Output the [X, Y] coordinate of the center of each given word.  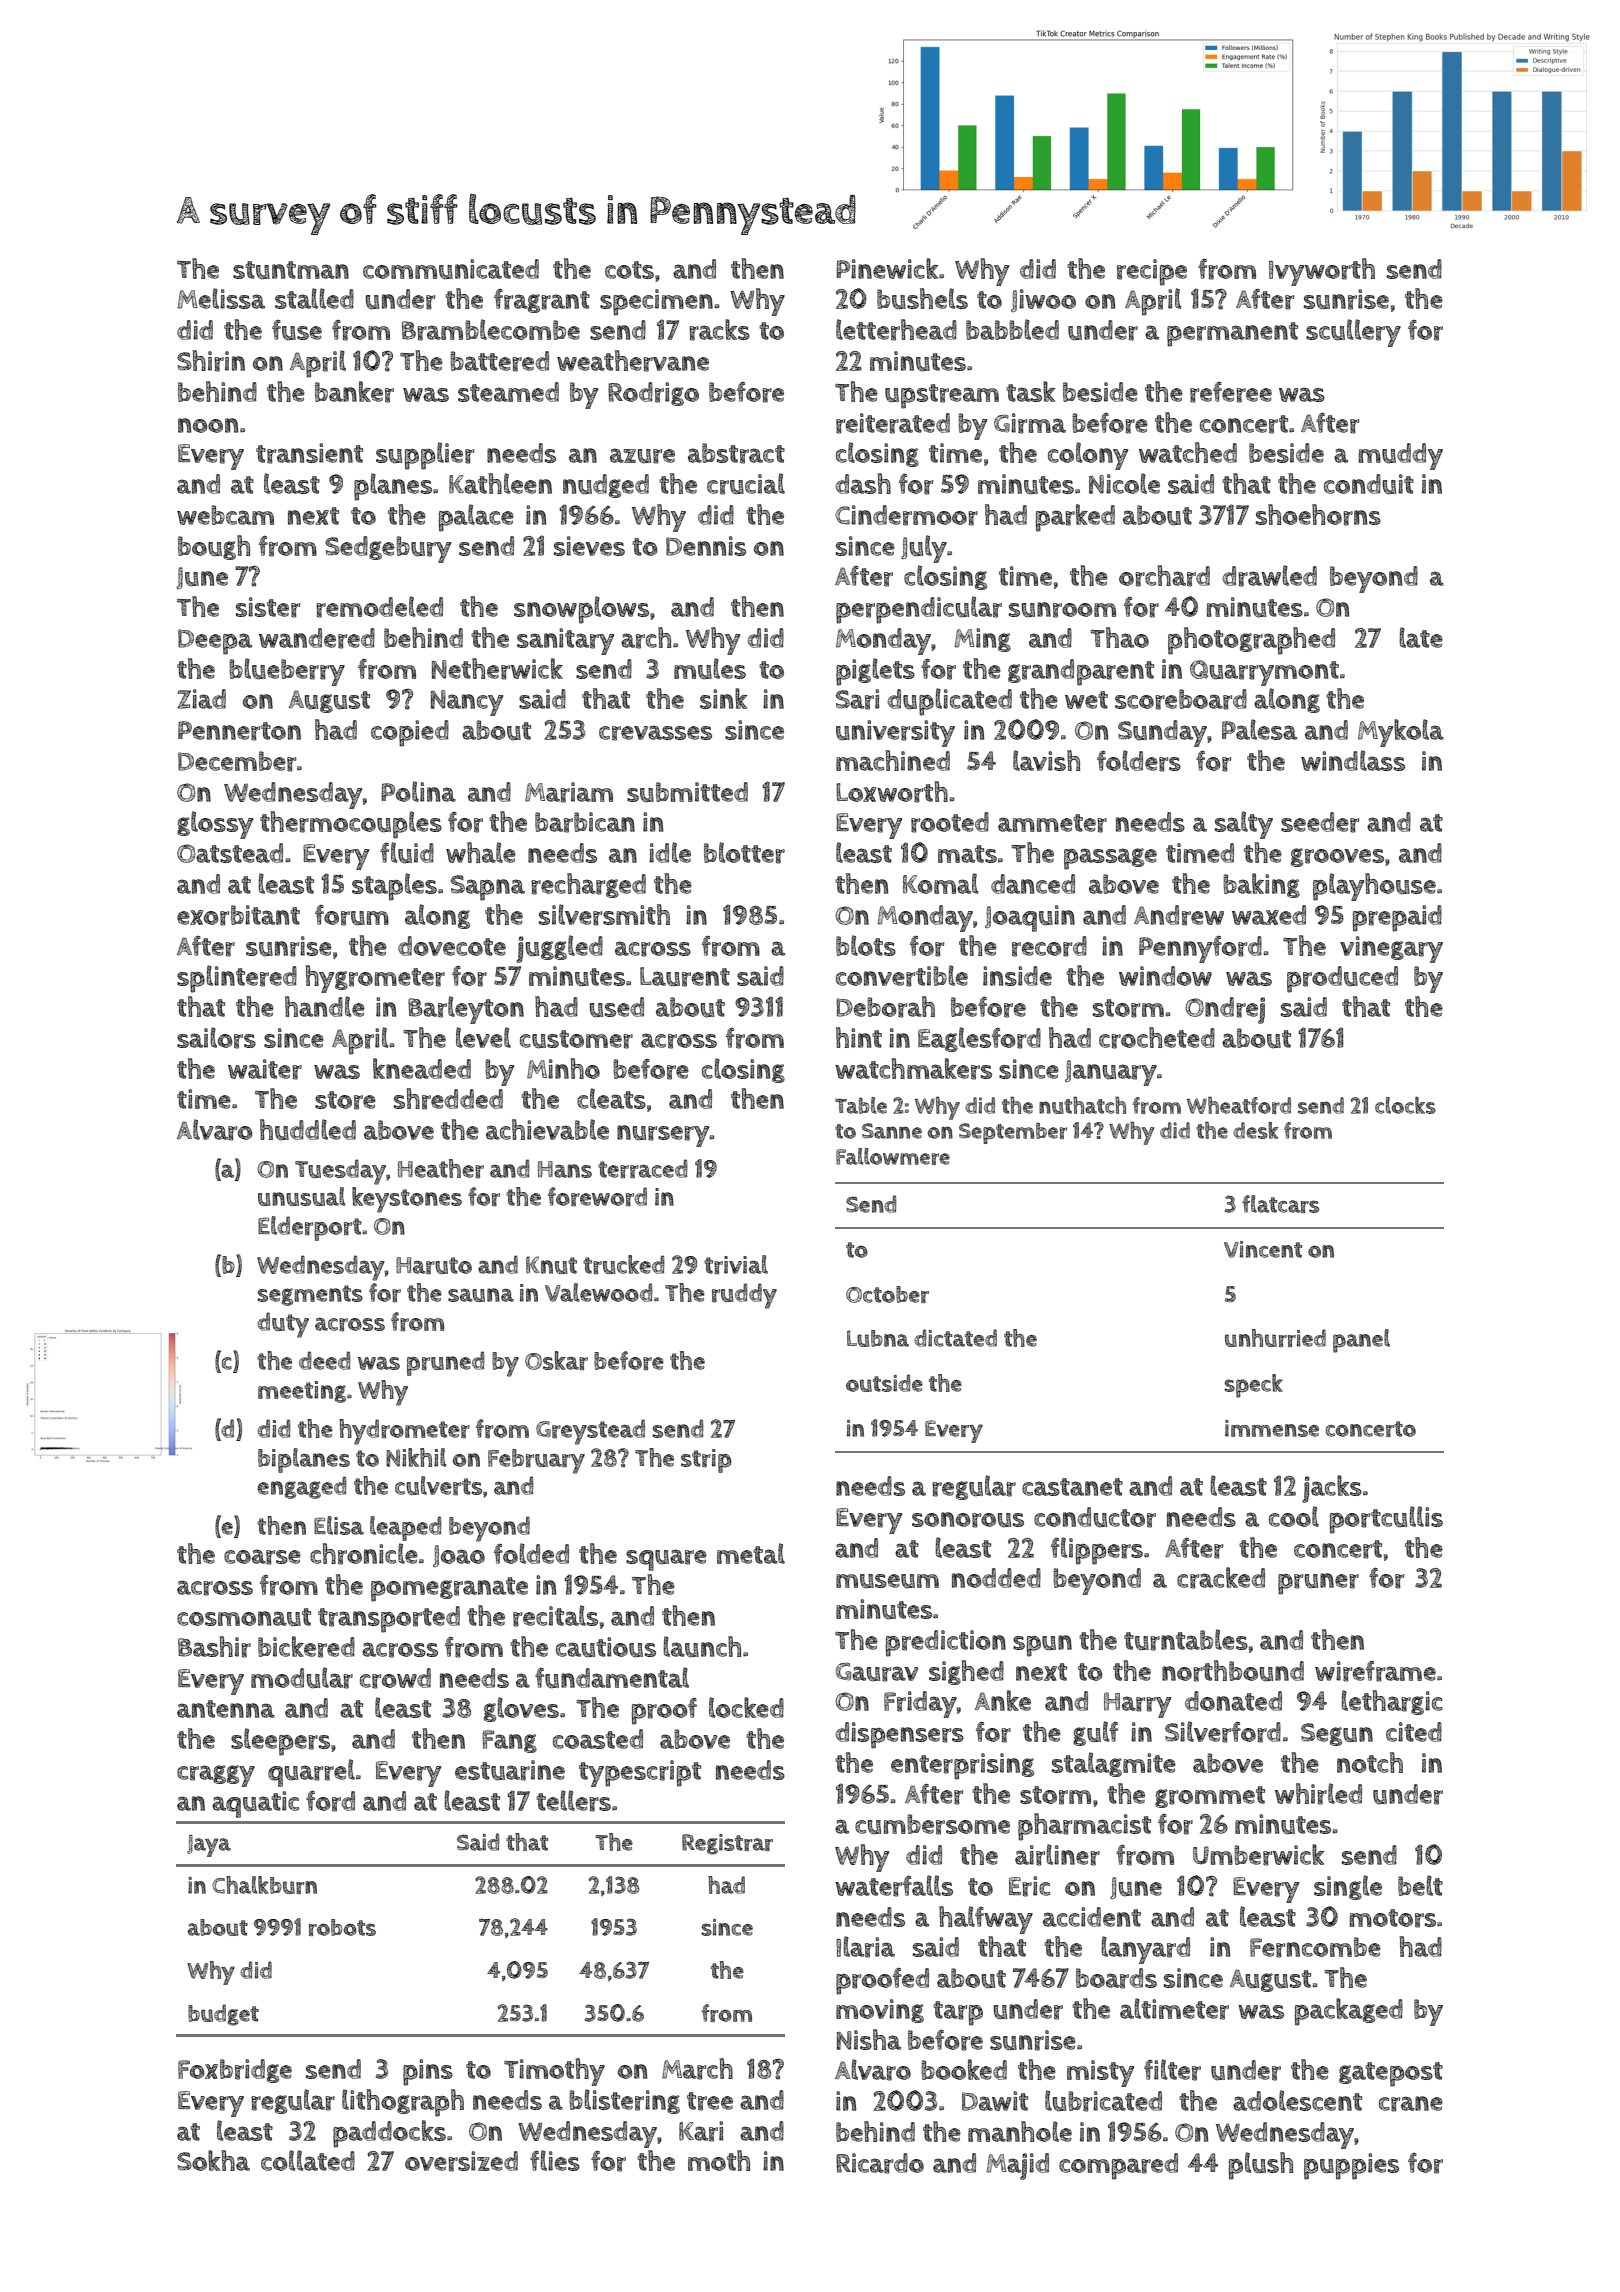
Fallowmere [893, 1156]
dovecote [452, 946]
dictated [955, 1338]
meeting [302, 1392]
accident [1092, 1917]
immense [1272, 1428]
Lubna [878, 1338]
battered [499, 361]
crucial [746, 484]
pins [428, 2072]
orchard [1164, 576]
